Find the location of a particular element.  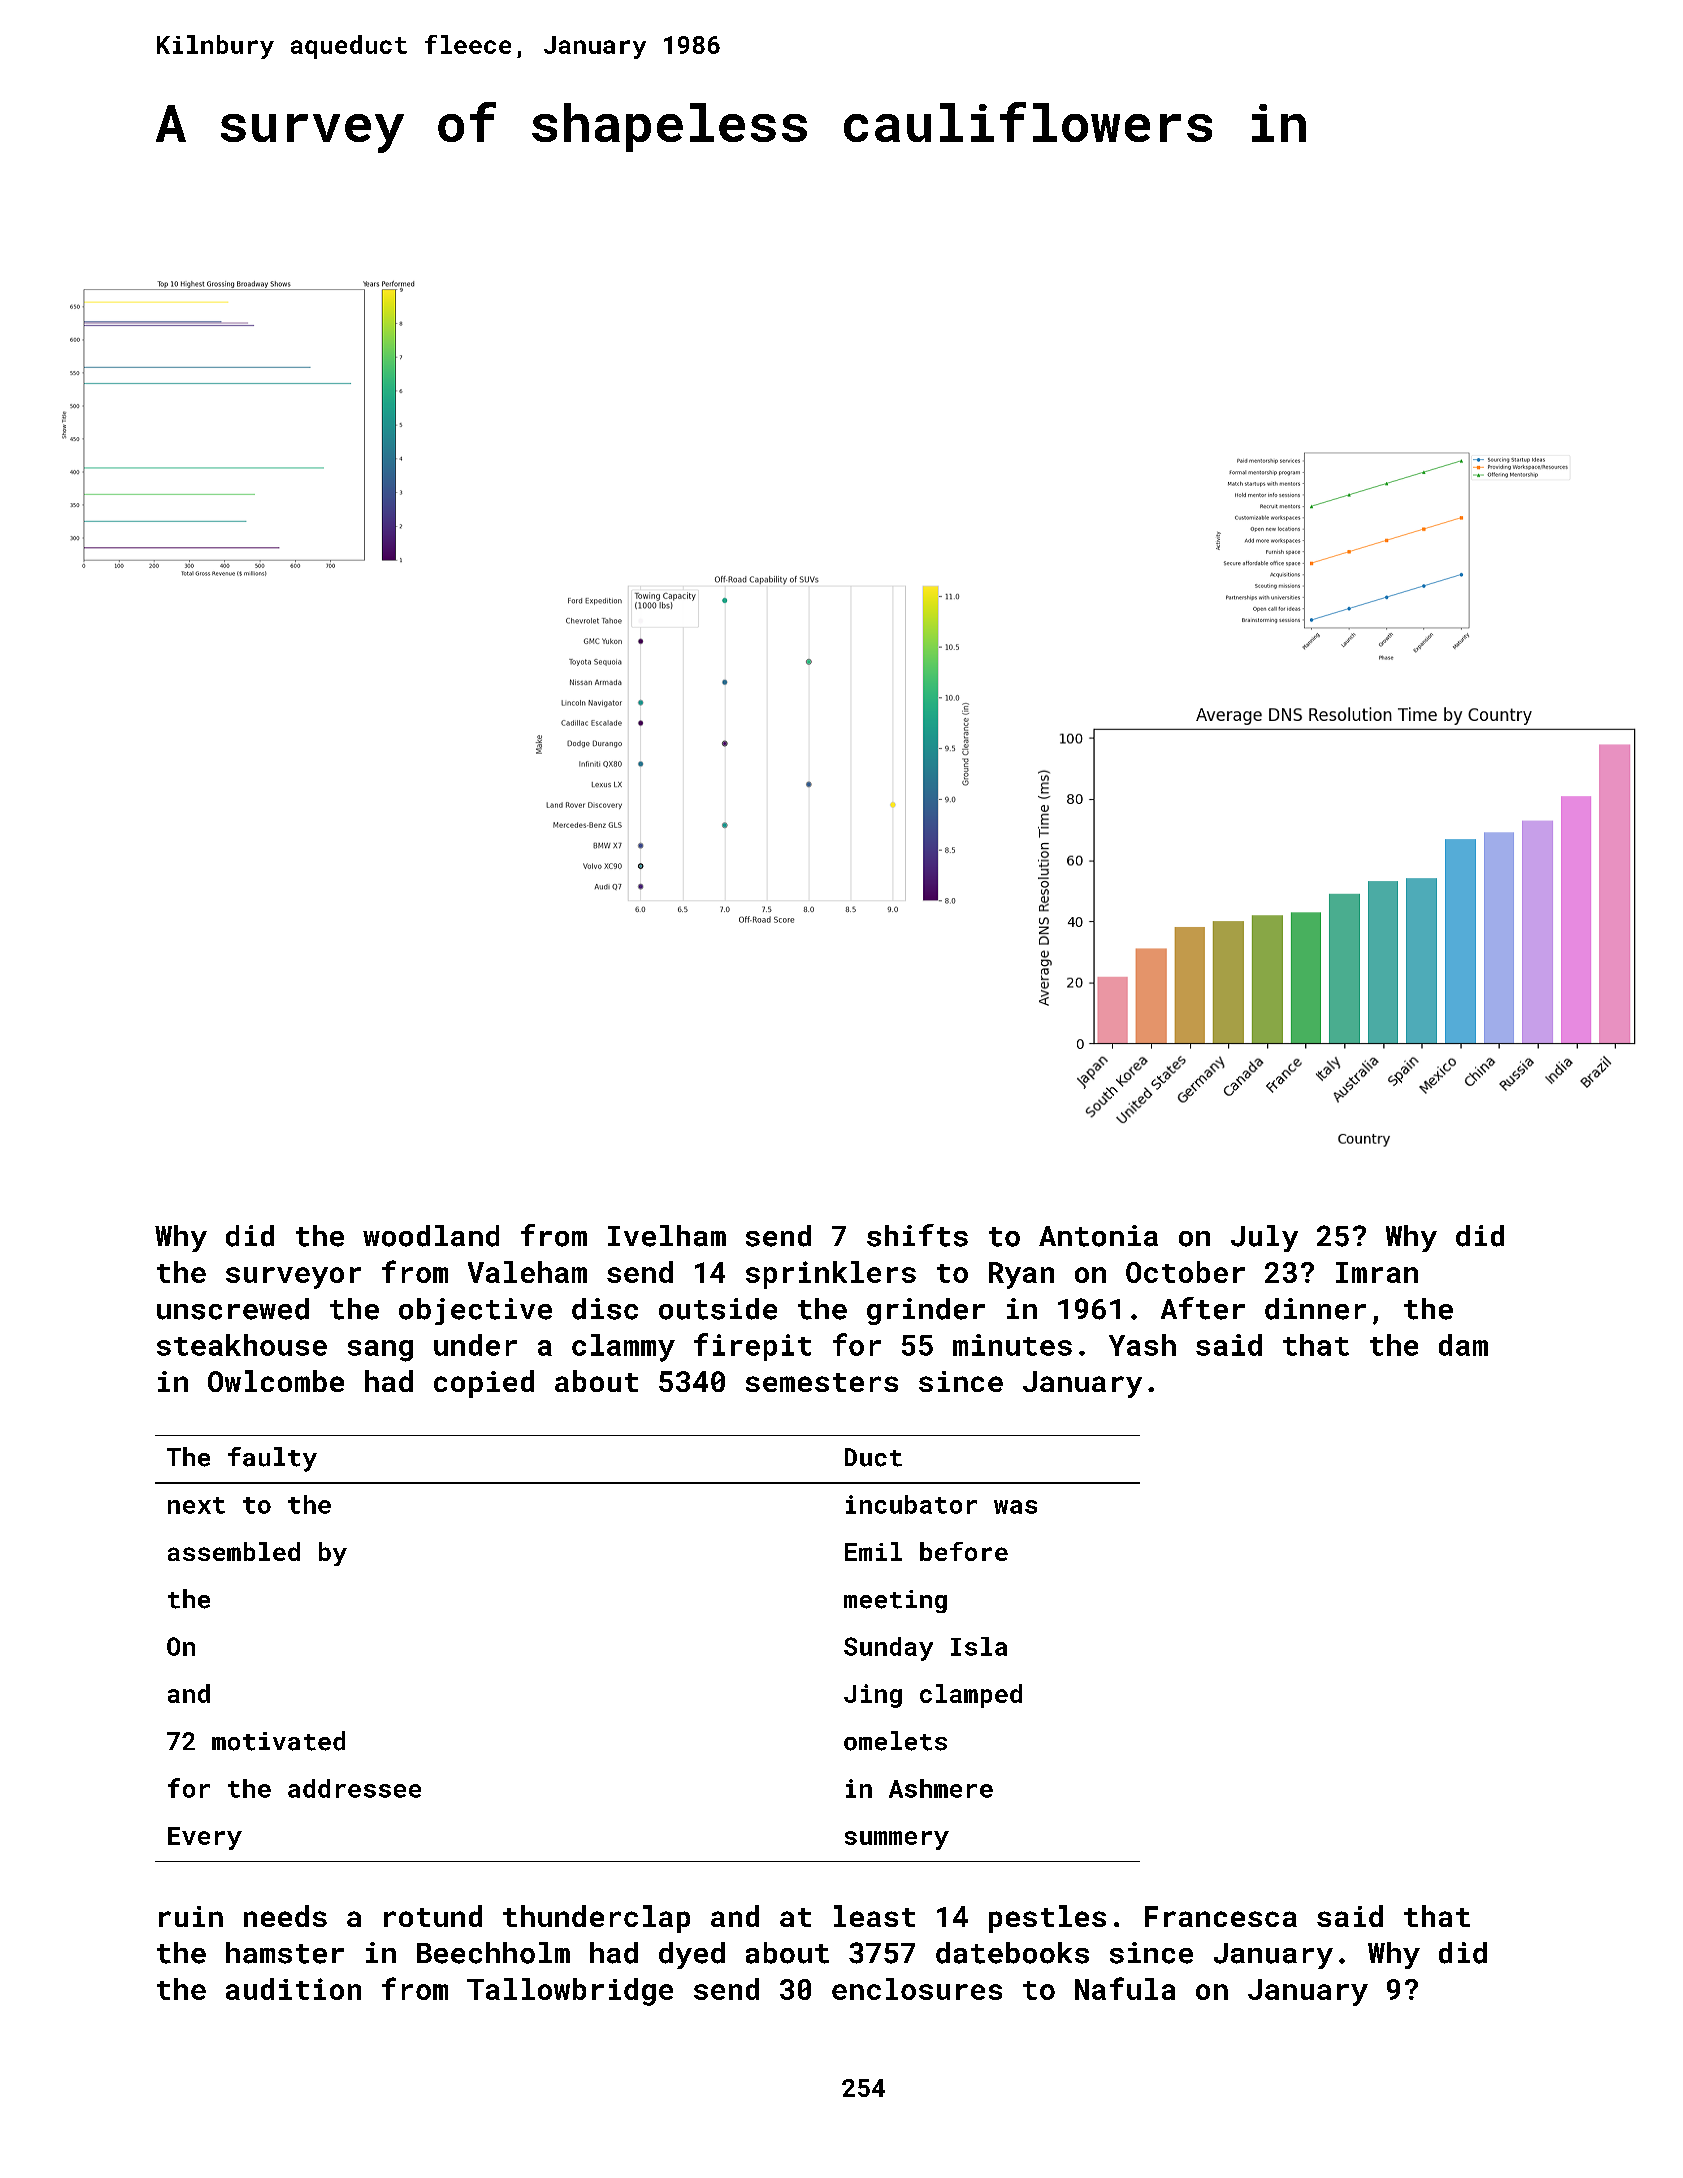

motivated is located at coordinates (278, 1741).
